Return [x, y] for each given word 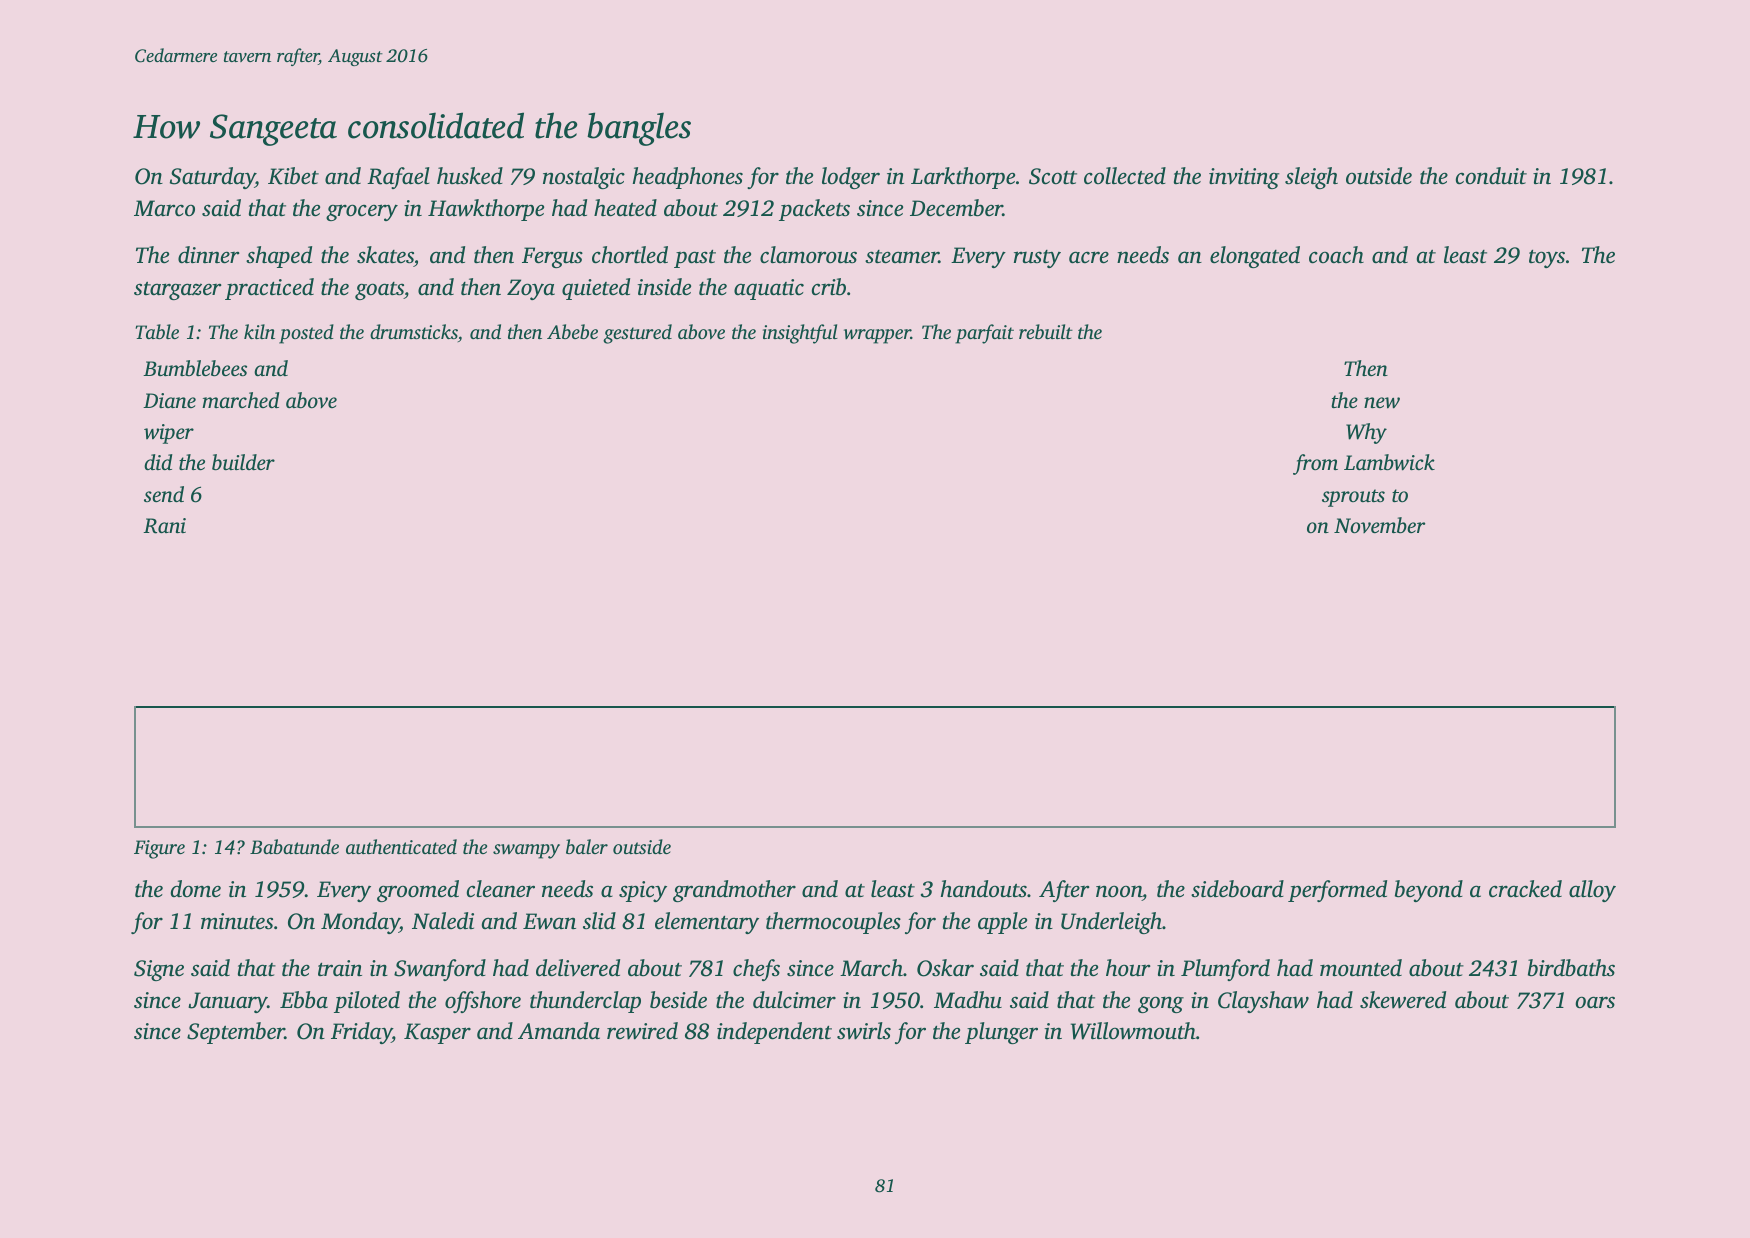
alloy [1592, 891]
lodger [851, 178]
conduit [1491, 176]
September [236, 1033]
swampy [526, 851]
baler [587, 846]
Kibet [293, 176]
